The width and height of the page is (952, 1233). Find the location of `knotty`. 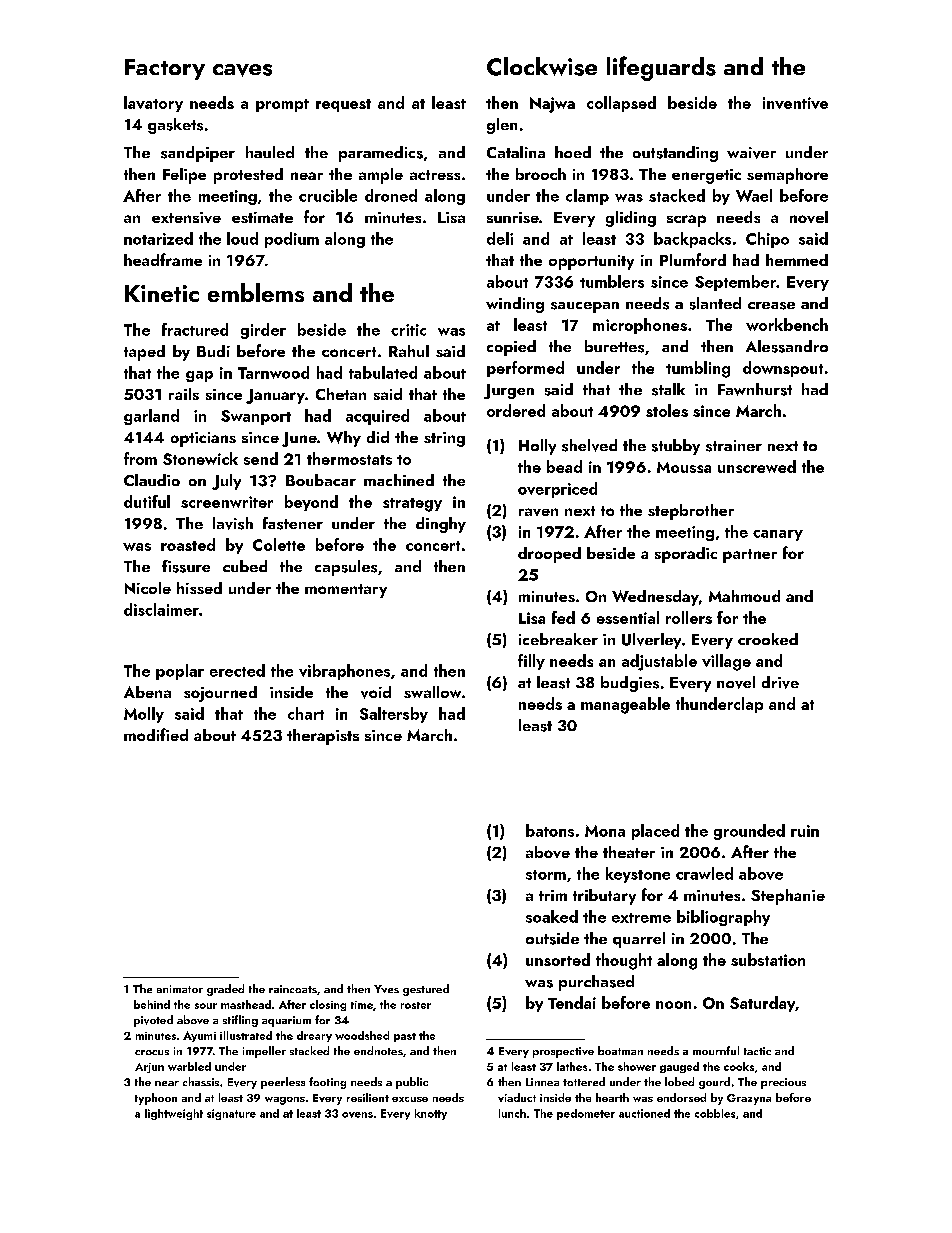

knotty is located at coordinates (431, 1114).
